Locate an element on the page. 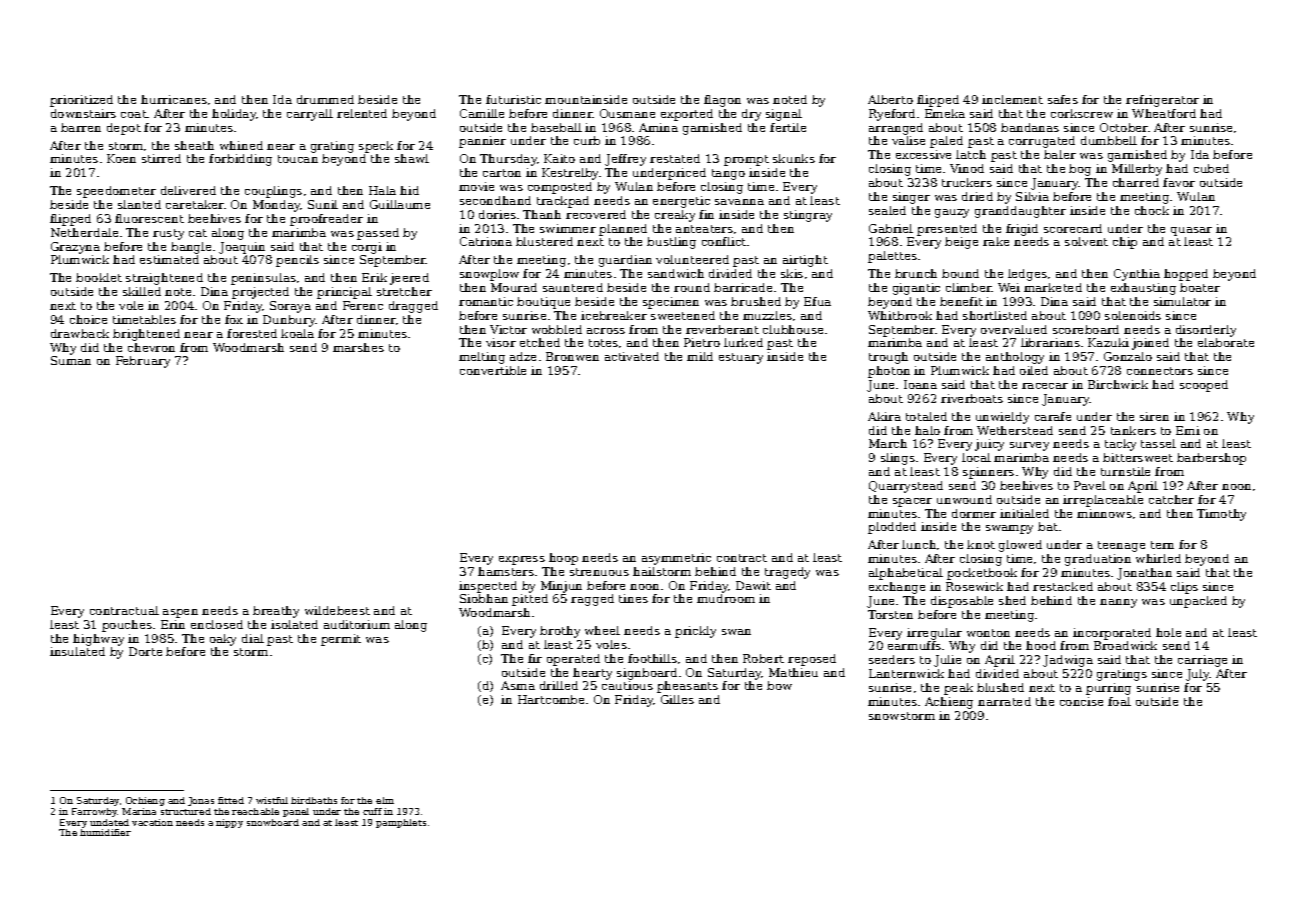  fitted is located at coordinates (231, 800).
